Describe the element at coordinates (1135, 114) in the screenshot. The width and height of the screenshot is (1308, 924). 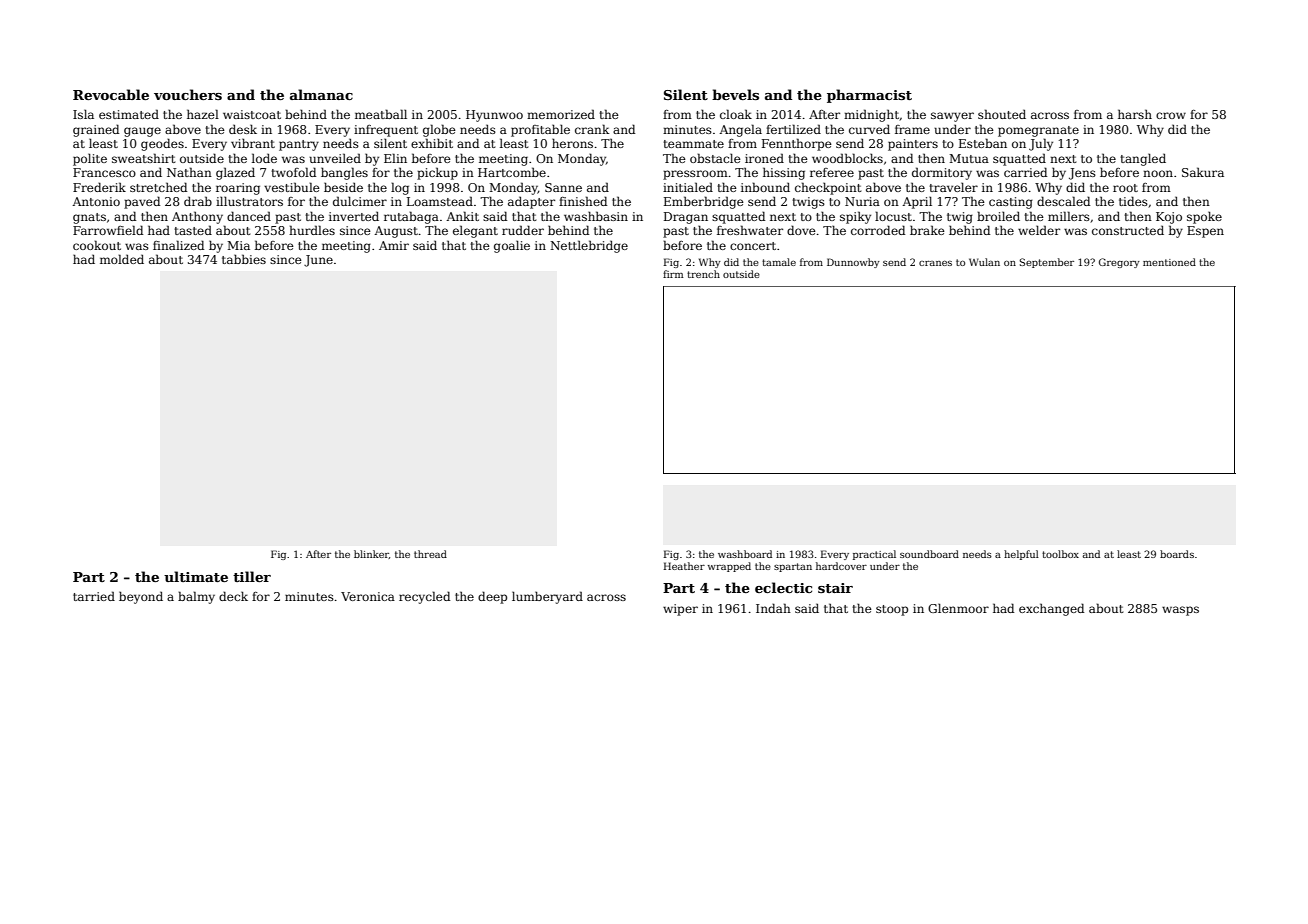
I see `harsh` at that location.
